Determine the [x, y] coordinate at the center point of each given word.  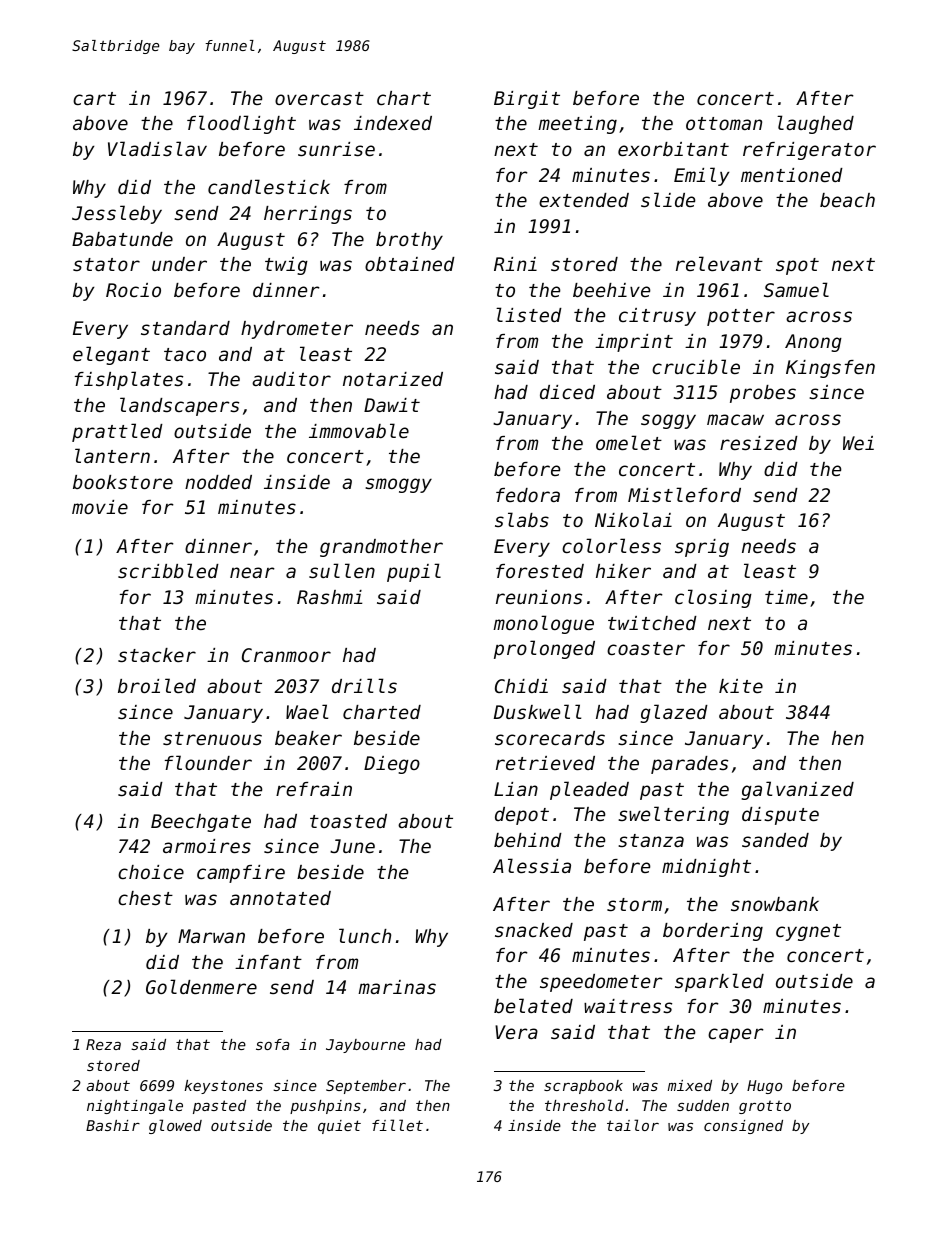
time [786, 597]
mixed [689, 1085]
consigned [743, 1127]
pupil [414, 572]
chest [145, 898]
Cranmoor [286, 655]
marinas [397, 987]
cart [94, 98]
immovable [359, 430]
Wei [858, 443]
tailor [633, 1125]
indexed [393, 123]
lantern [112, 455]
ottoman [724, 123]
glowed [175, 1126]
